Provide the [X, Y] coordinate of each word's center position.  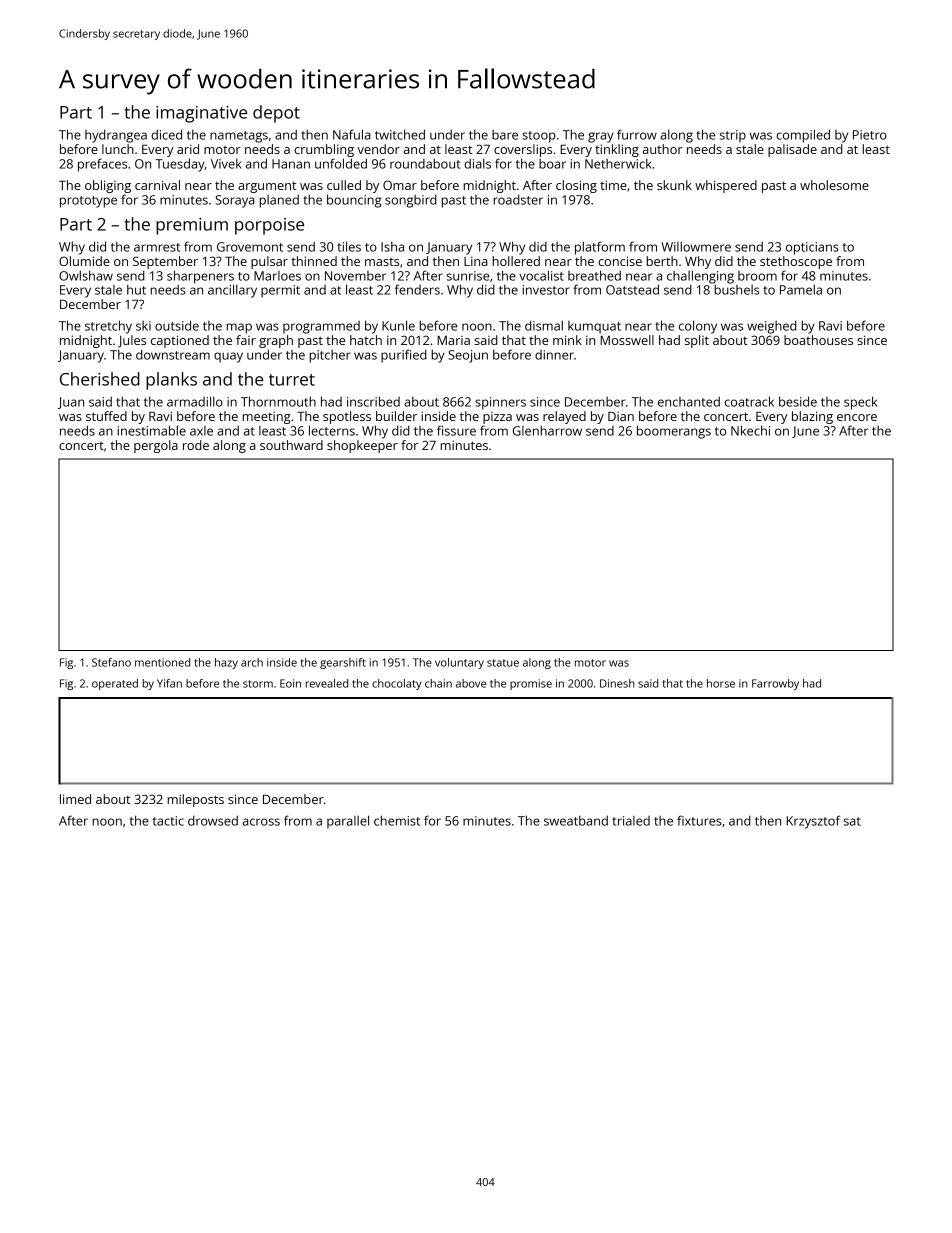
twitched [400, 134]
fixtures [699, 820]
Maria [453, 340]
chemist [397, 820]
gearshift [343, 663]
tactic [168, 821]
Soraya [235, 201]
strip [733, 136]
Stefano [111, 662]
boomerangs [674, 432]
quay [228, 357]
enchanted [689, 401]
